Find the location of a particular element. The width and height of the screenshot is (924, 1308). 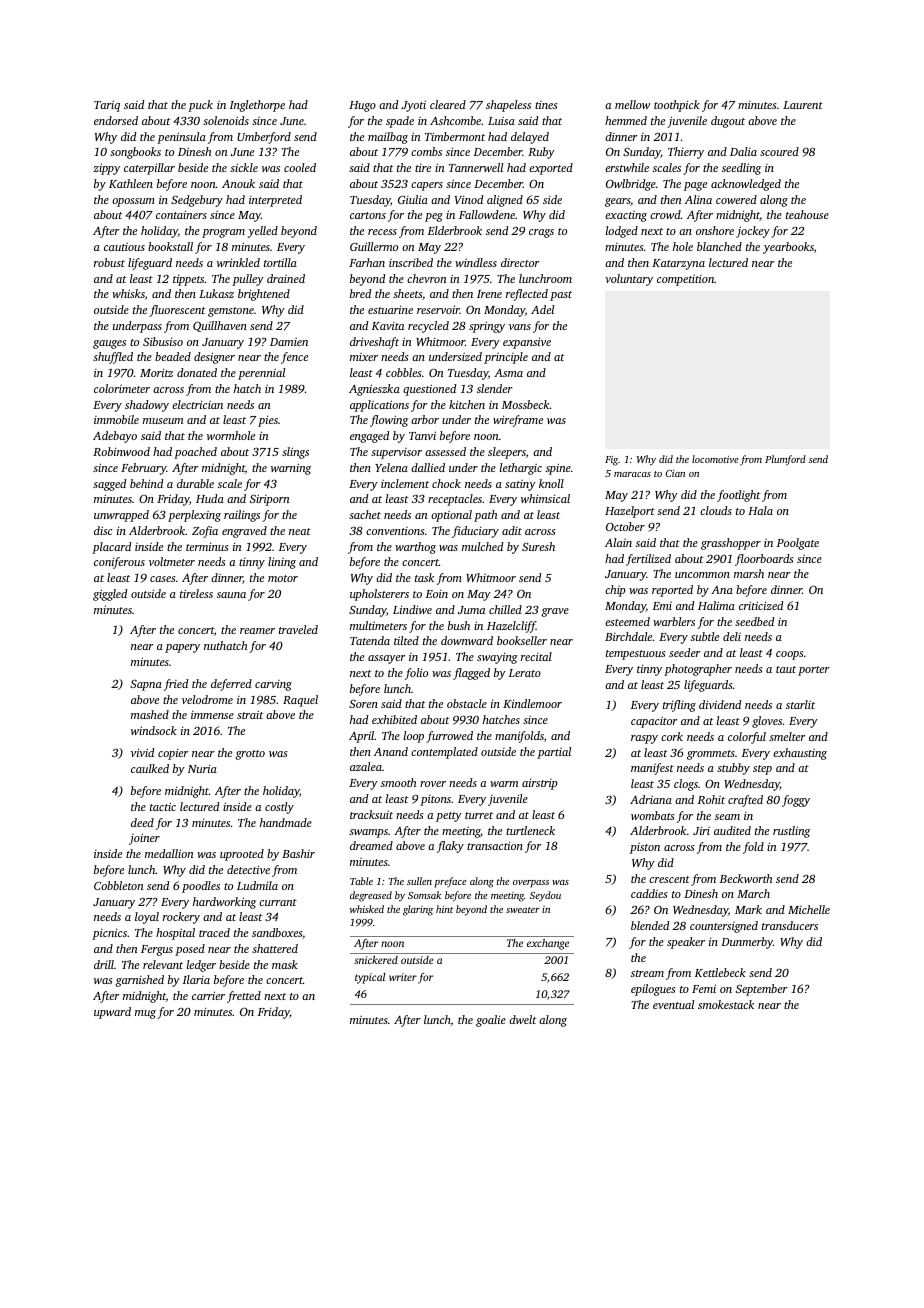

uprooted is located at coordinates (242, 855).
